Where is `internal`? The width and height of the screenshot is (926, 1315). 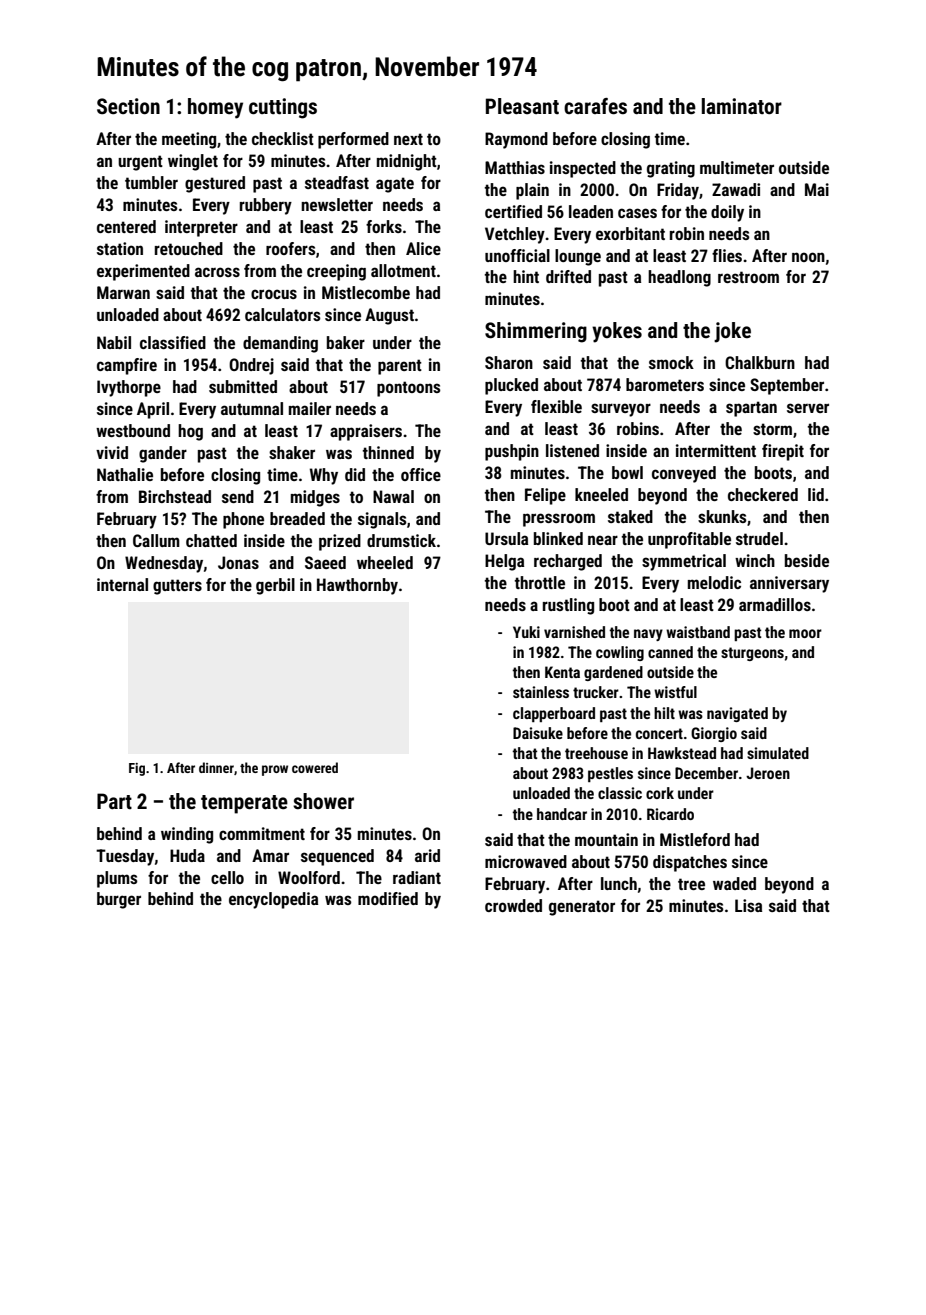
internal is located at coordinates (122, 584).
